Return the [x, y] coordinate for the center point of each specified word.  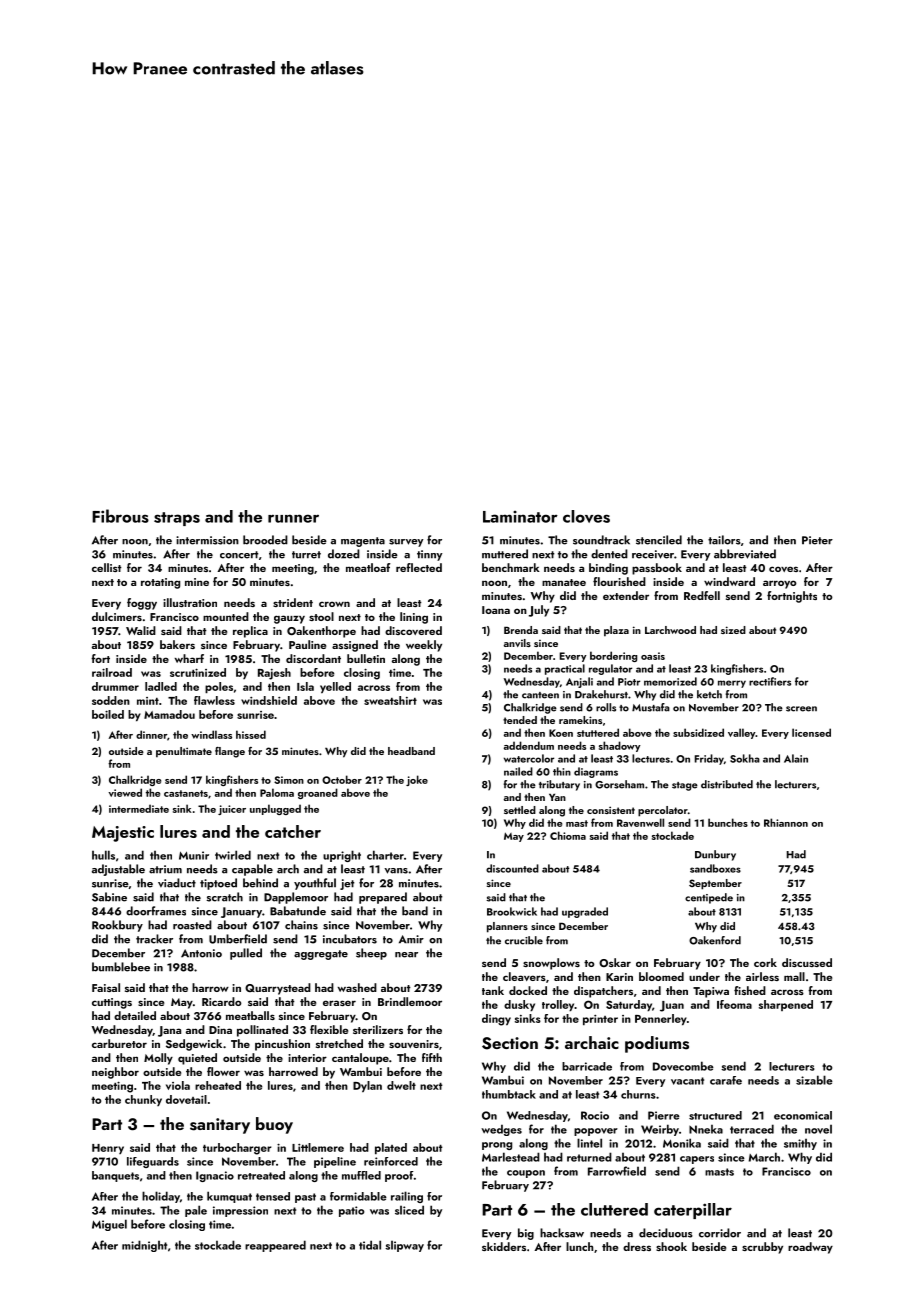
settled [520, 810]
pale [196, 1211]
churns [638, 1094]
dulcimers [117, 616]
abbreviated [745, 554]
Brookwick [512, 911]
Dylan [367, 1086]
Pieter [817, 540]
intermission [207, 540]
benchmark [511, 567]
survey [406, 543]
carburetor [119, 1043]
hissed [251, 734]
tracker [154, 939]
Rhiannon [786, 822]
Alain [796, 758]
